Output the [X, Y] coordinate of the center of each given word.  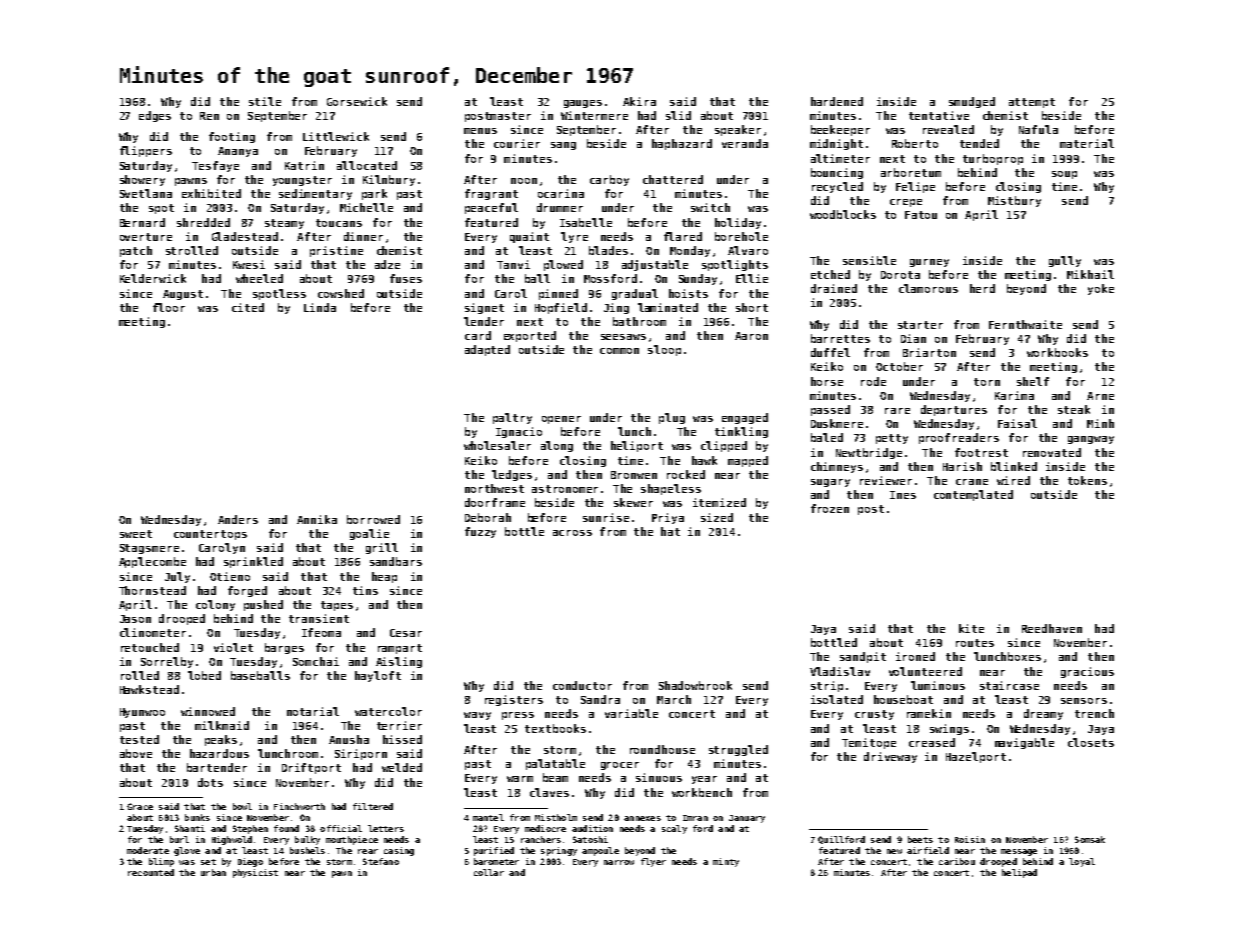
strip [827, 686]
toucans [339, 223]
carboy [609, 180]
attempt [1032, 103]
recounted [151, 872]
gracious [1087, 672]
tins [365, 590]
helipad [1019, 873]
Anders [238, 519]
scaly [674, 829]
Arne [1100, 396]
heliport [637, 446]
